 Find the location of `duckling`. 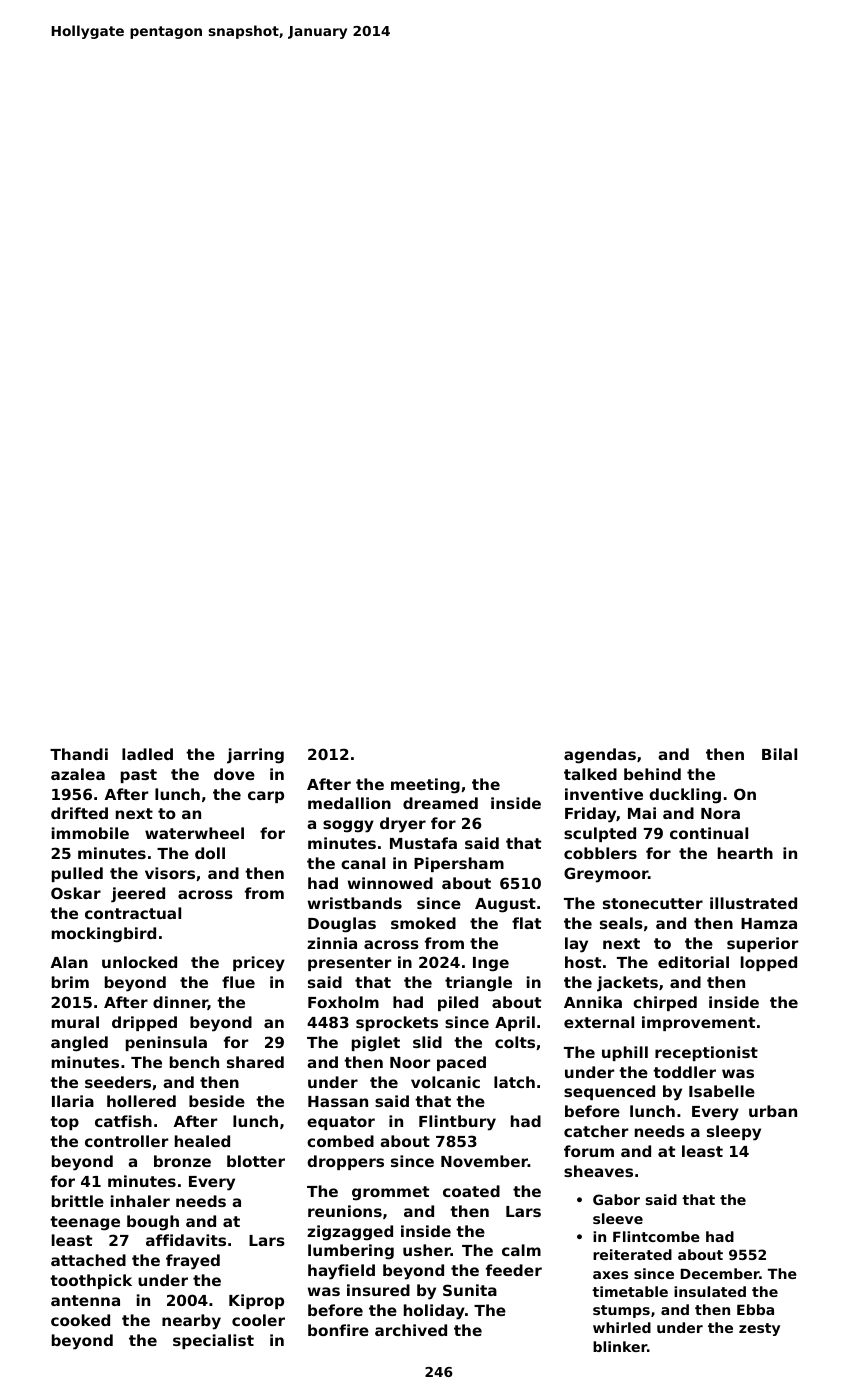

duckling is located at coordinates (685, 796).
